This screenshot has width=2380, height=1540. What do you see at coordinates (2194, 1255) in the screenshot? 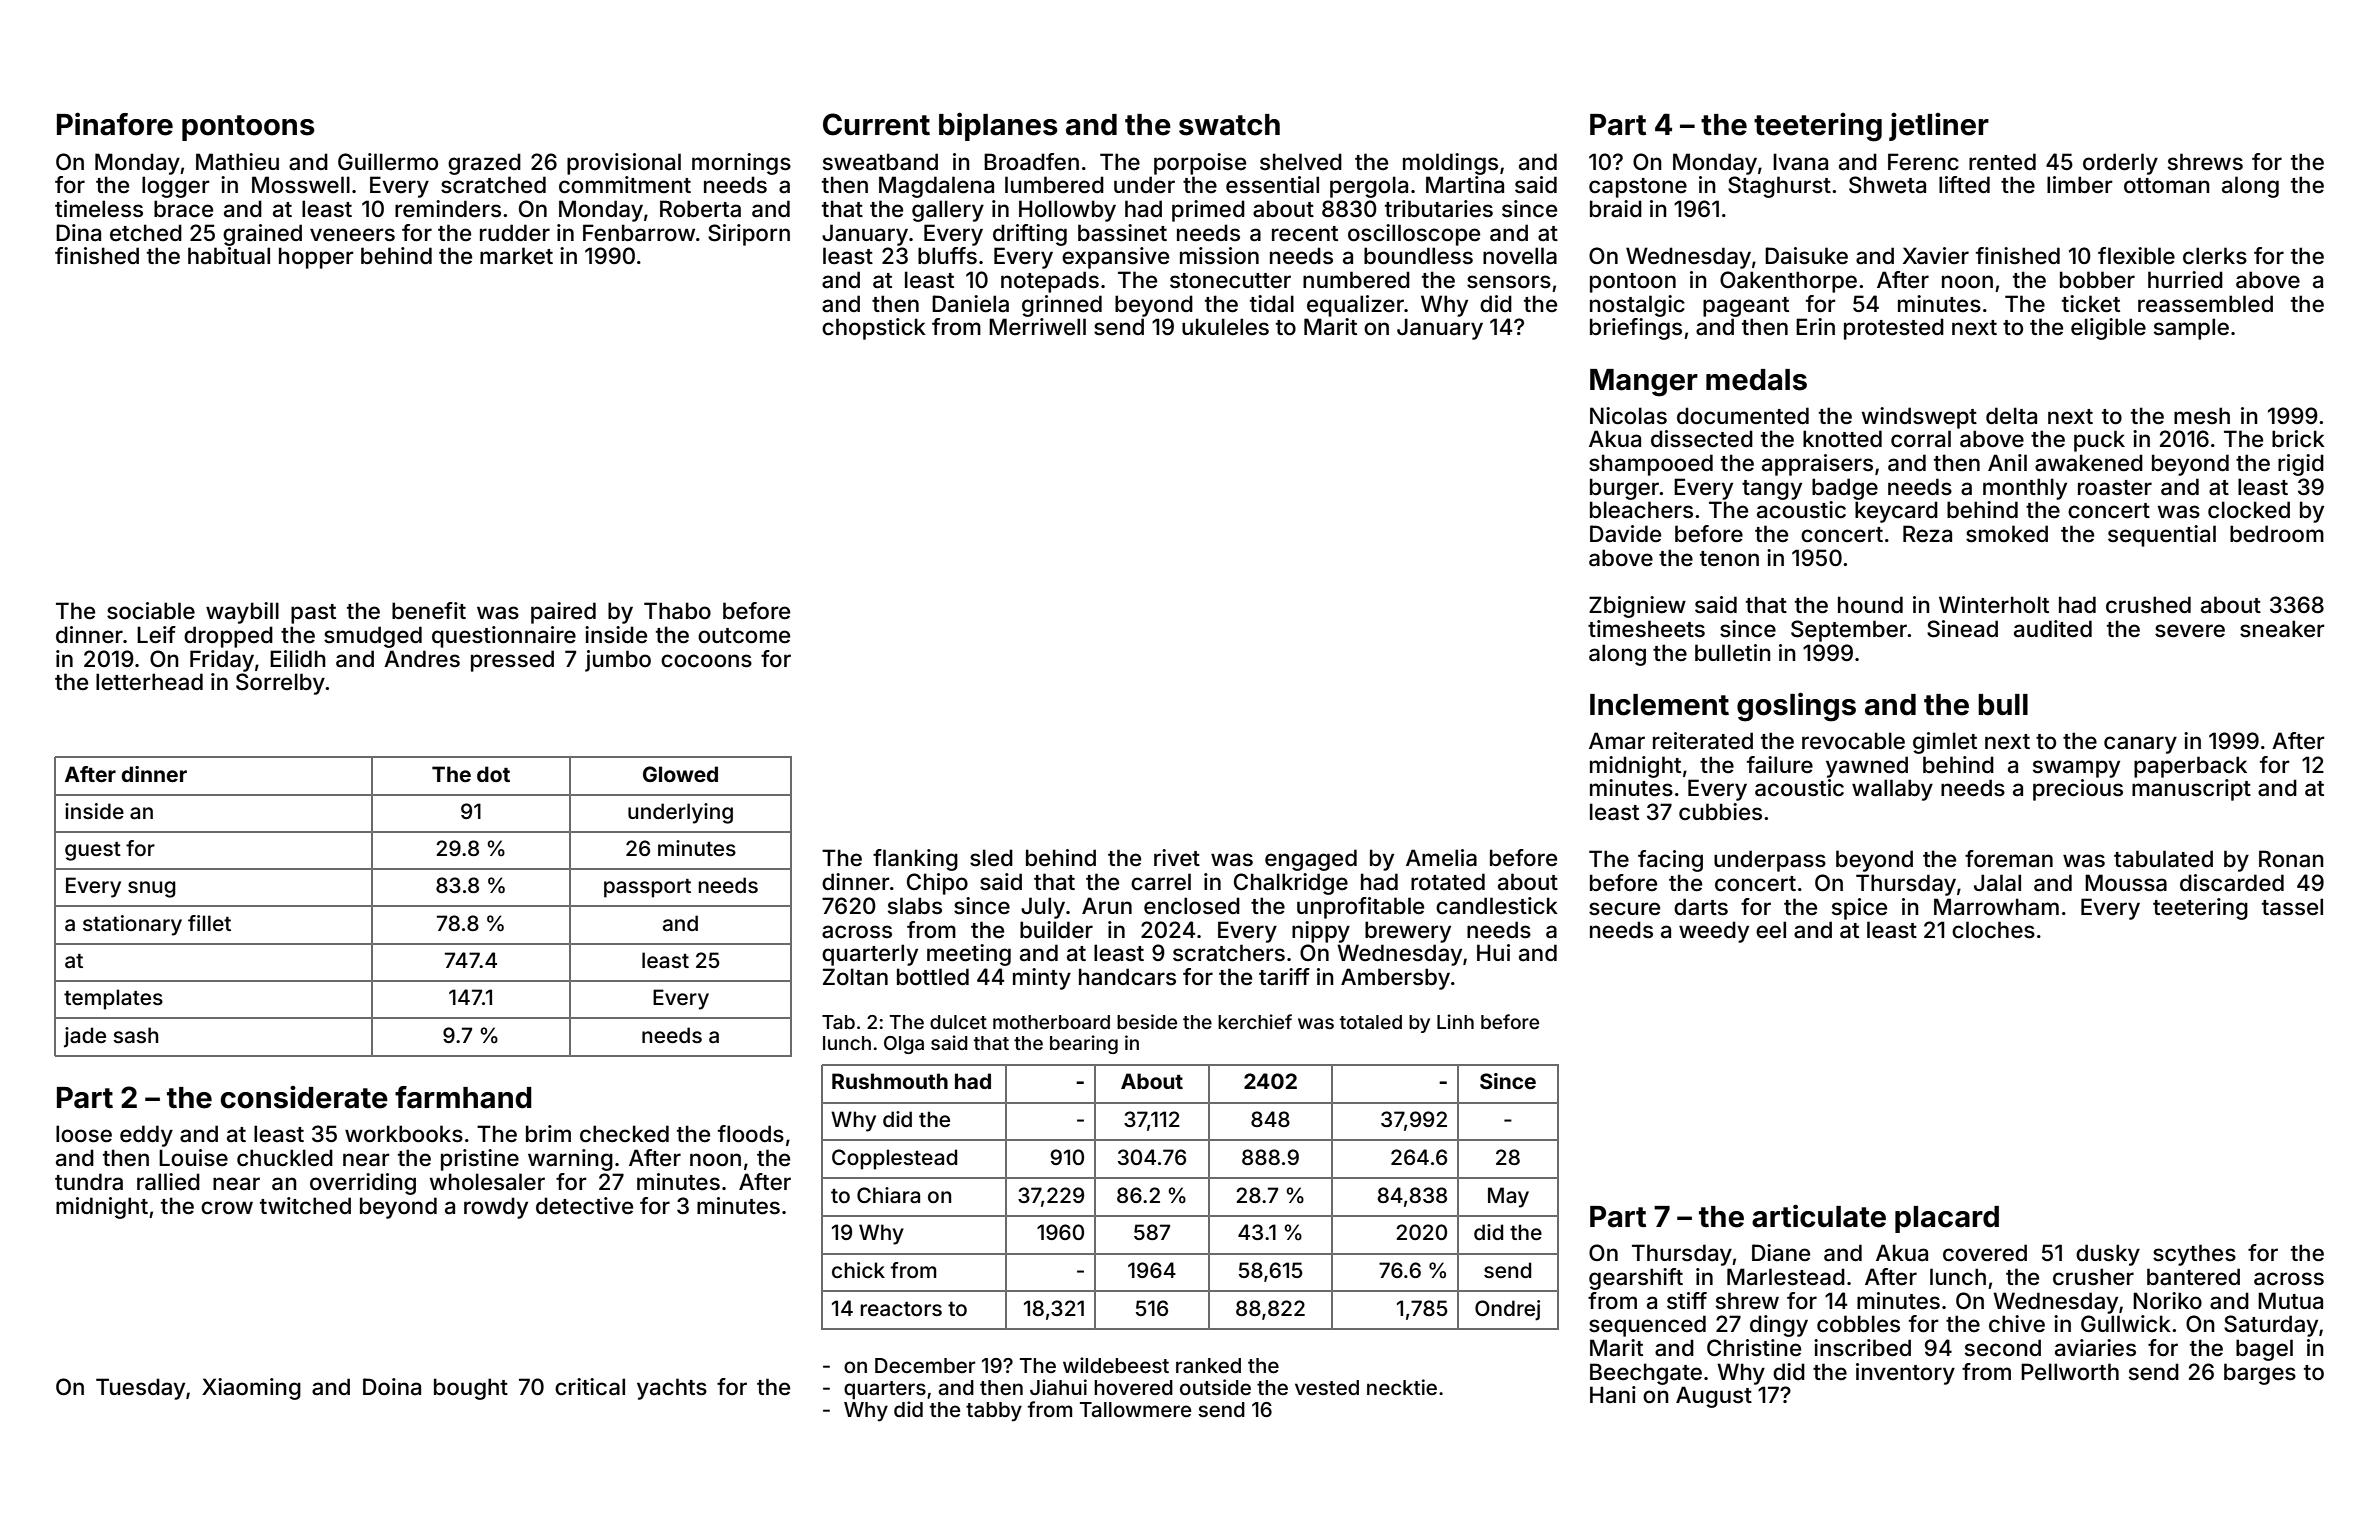
I see `scythes` at bounding box center [2194, 1255].
